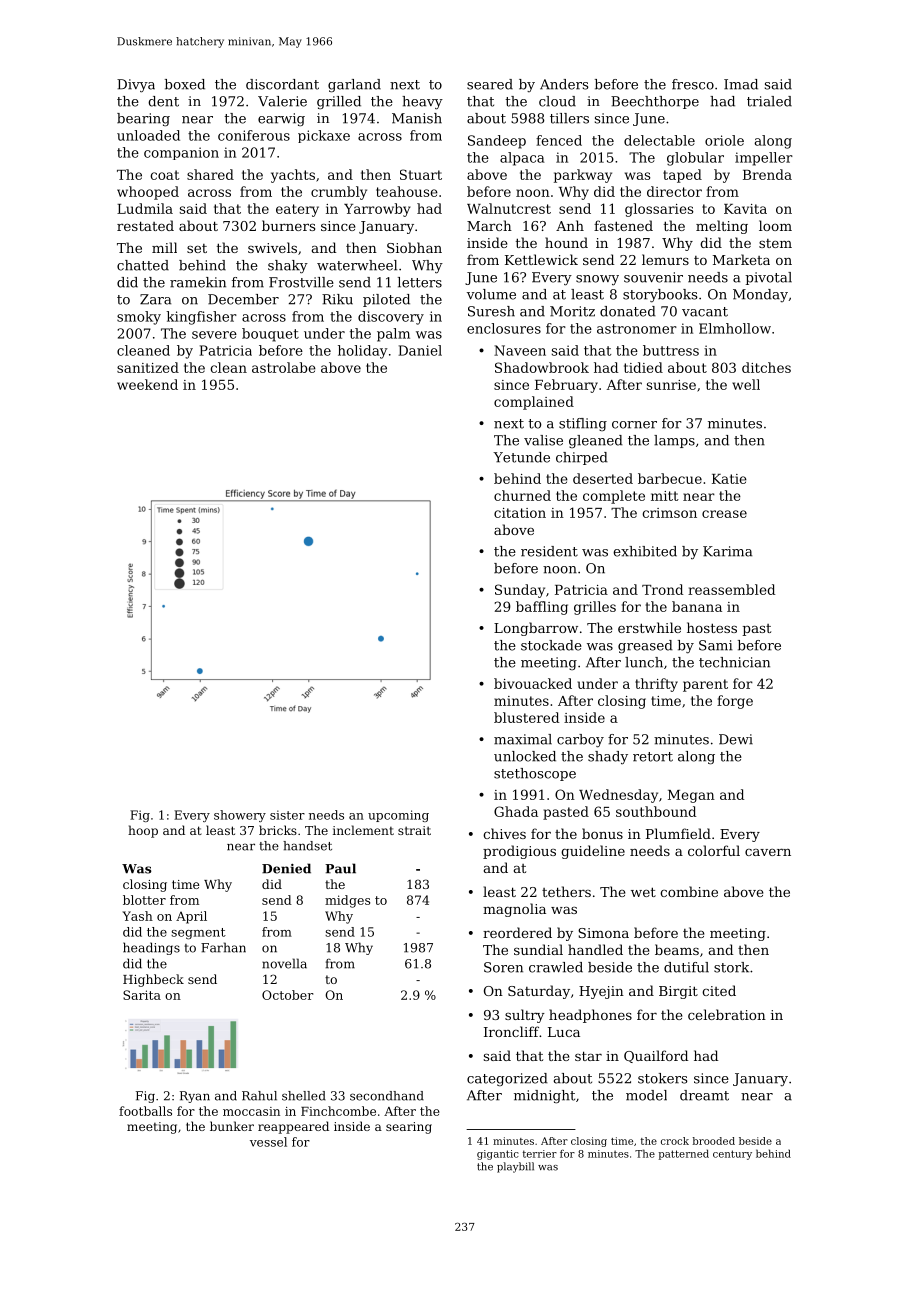 This screenshot has width=909, height=1291. I want to click on Dewi, so click(736, 739).
